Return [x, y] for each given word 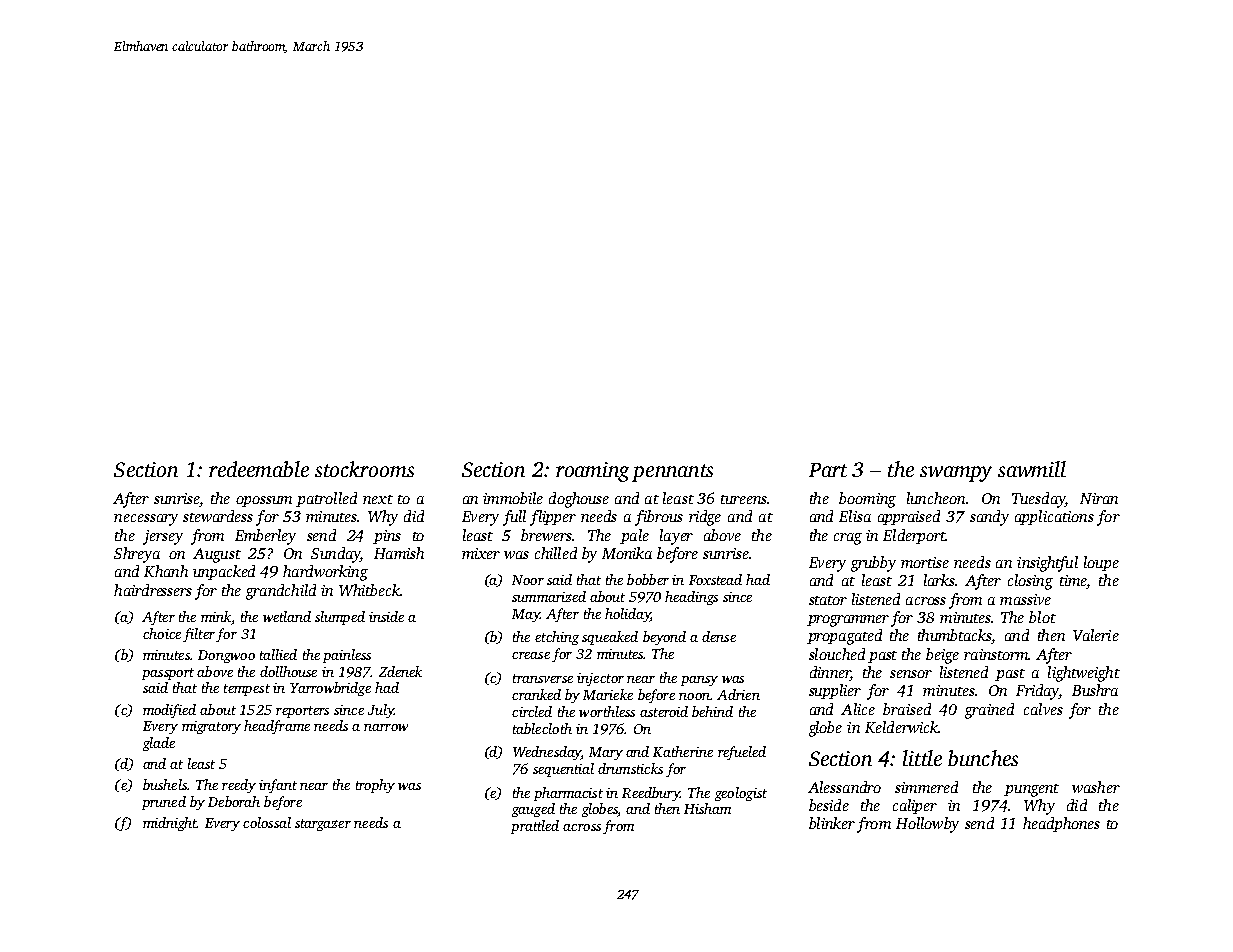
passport [168, 674]
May [526, 615]
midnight [170, 824]
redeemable [259, 469]
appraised [909, 517]
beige [942, 656]
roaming [592, 472]
